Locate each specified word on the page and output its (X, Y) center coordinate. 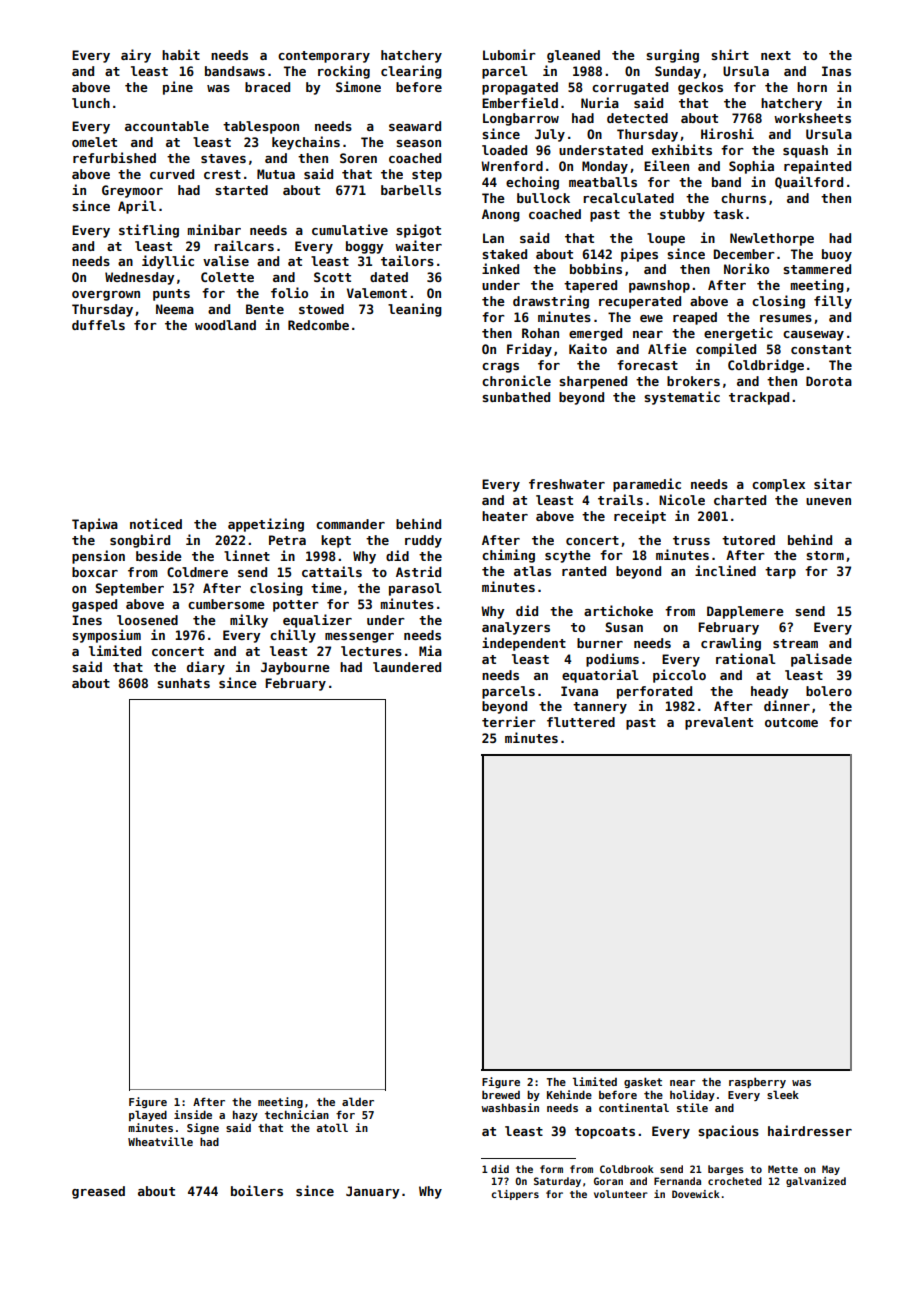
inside (193, 1114)
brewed (501, 1095)
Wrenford (512, 166)
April (137, 207)
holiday (692, 1095)
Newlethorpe (772, 239)
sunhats (183, 683)
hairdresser (810, 1130)
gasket (643, 1082)
